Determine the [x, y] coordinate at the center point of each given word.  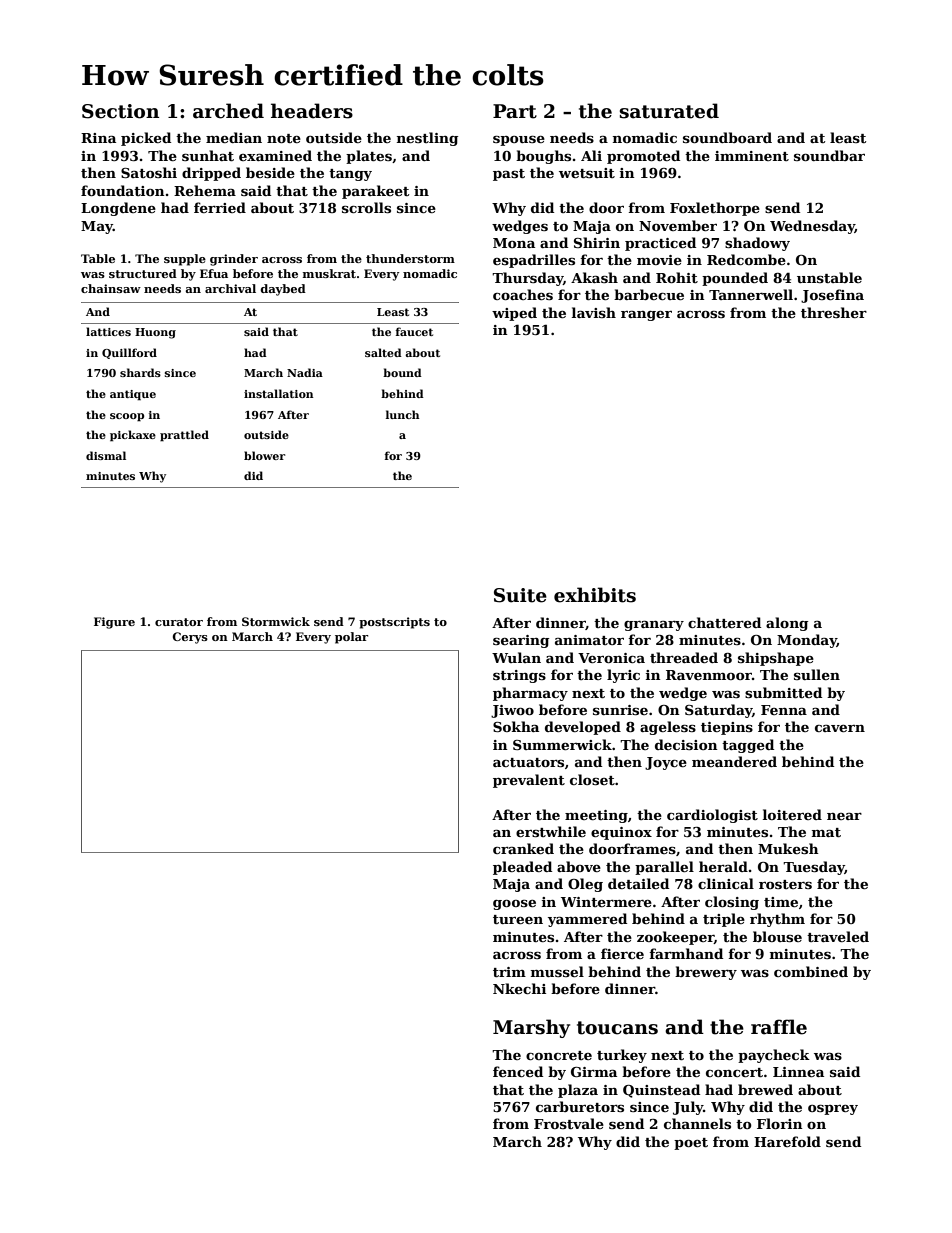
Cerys [190, 638]
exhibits [595, 595]
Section [120, 111]
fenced [518, 1071]
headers [312, 111]
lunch [403, 414]
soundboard [727, 137]
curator [179, 622]
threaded [684, 657]
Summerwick [562, 744]
